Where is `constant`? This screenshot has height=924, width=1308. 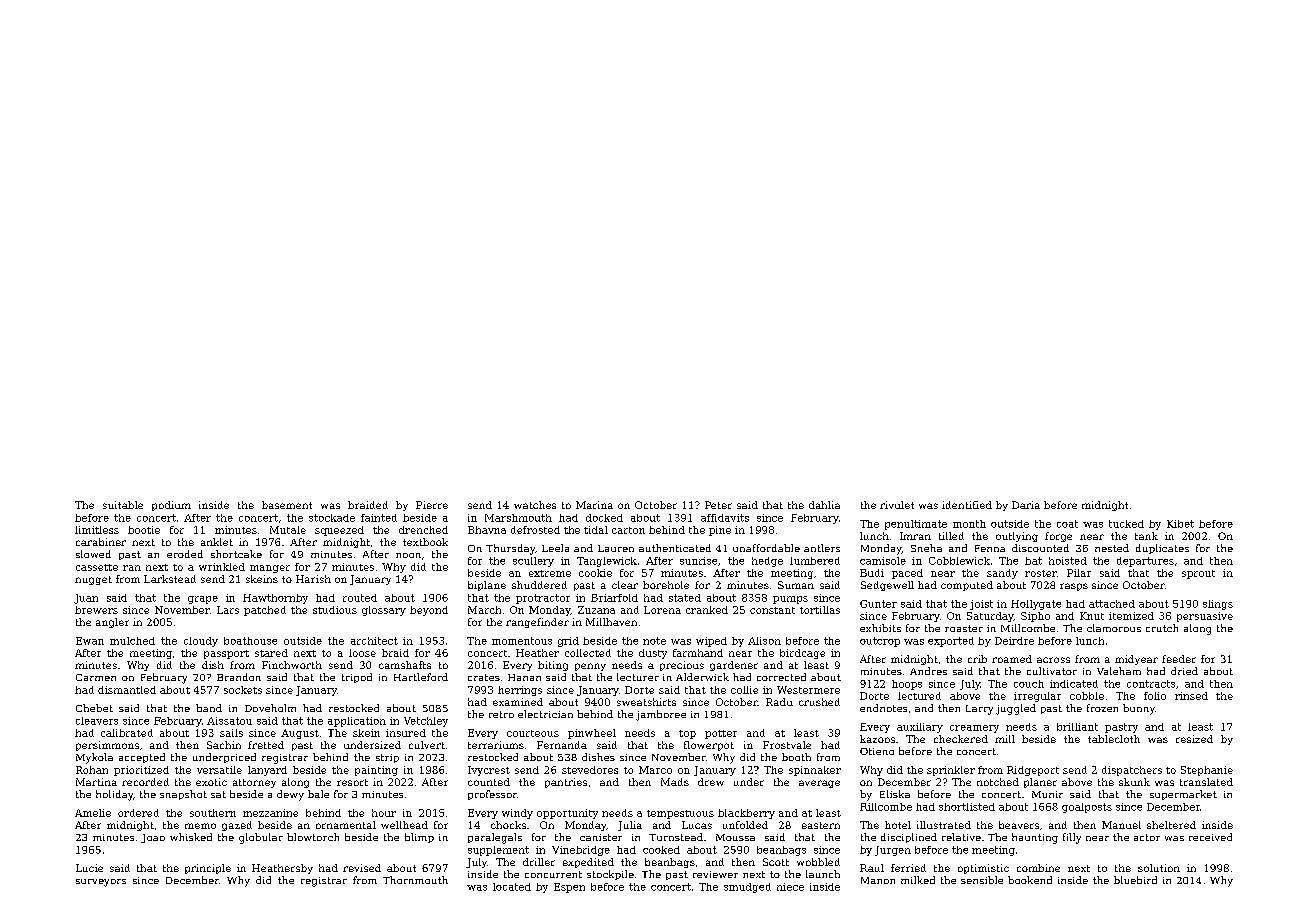
constant is located at coordinates (772, 610).
